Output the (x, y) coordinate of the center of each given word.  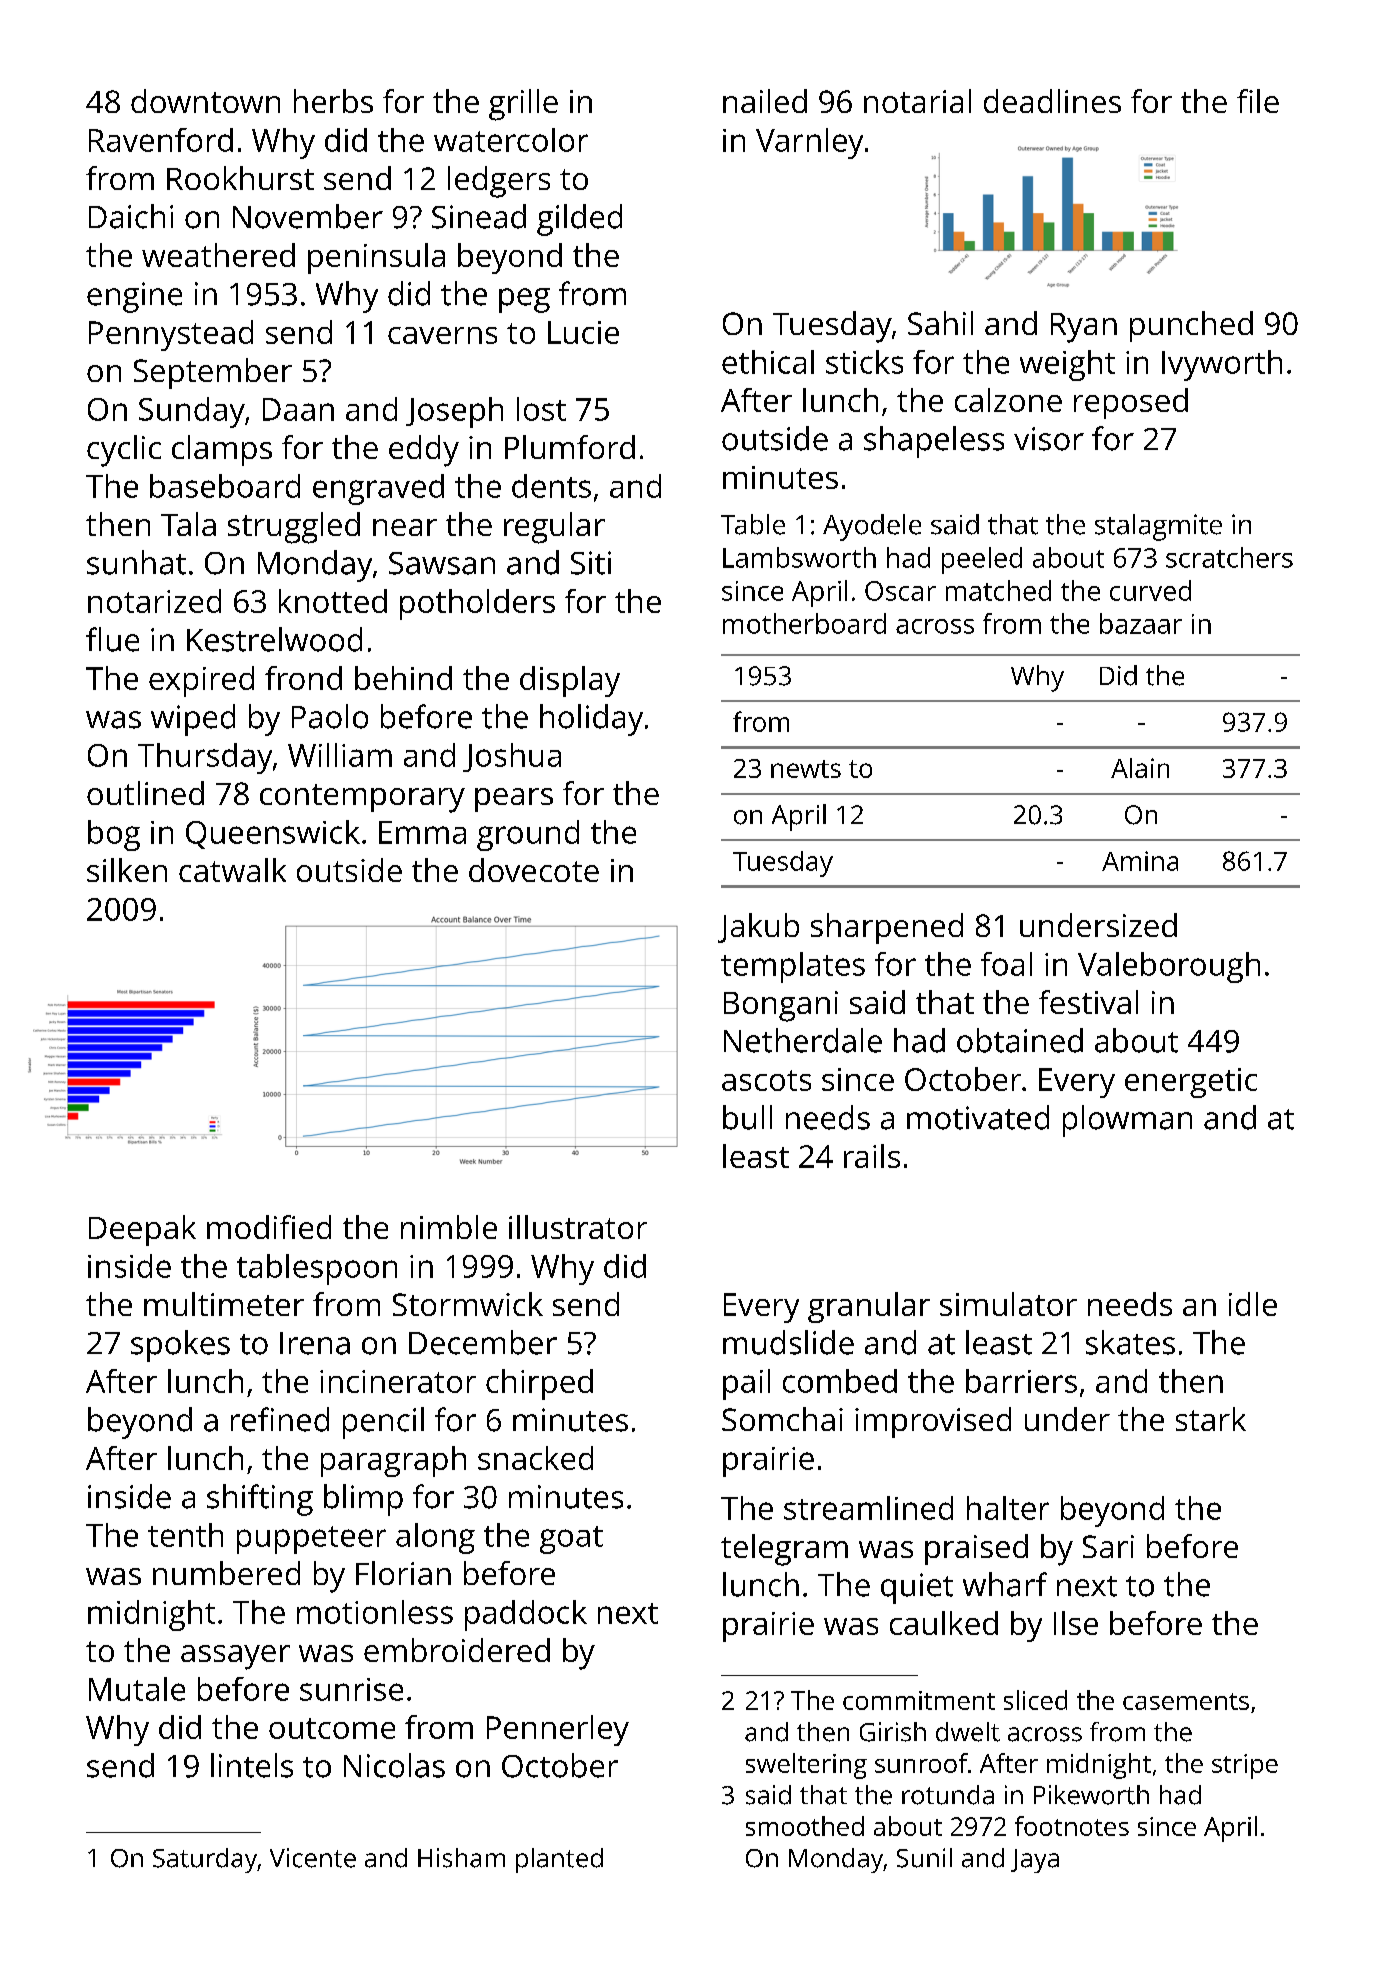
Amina (1140, 861)
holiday (591, 720)
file (1258, 101)
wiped (193, 720)
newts (806, 769)
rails (872, 1156)
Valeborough (1169, 967)
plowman (1127, 1121)
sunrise (351, 1689)
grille (523, 105)
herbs (333, 101)
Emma (422, 832)
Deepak (142, 1230)
